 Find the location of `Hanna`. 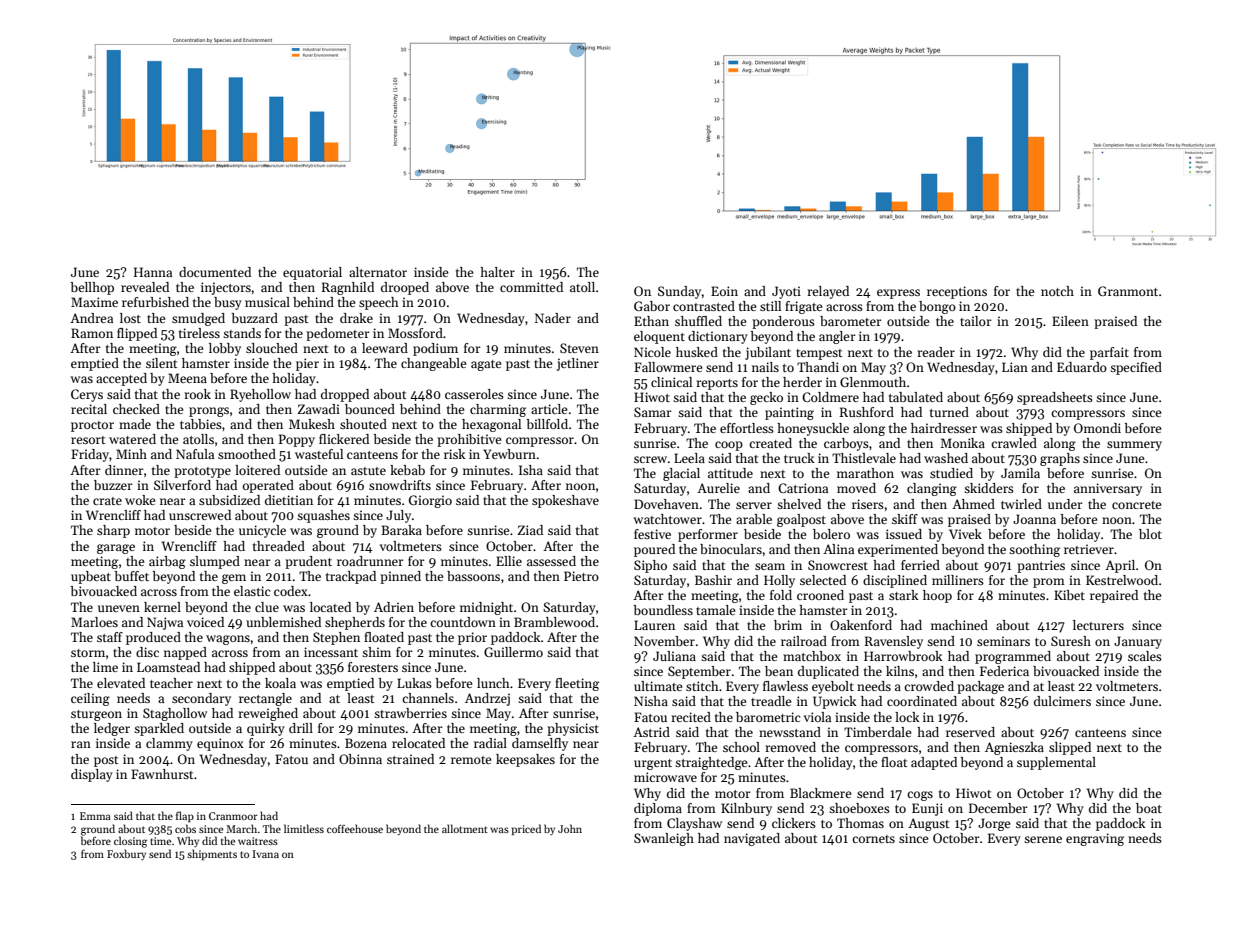

Hanna is located at coordinates (153, 272).
